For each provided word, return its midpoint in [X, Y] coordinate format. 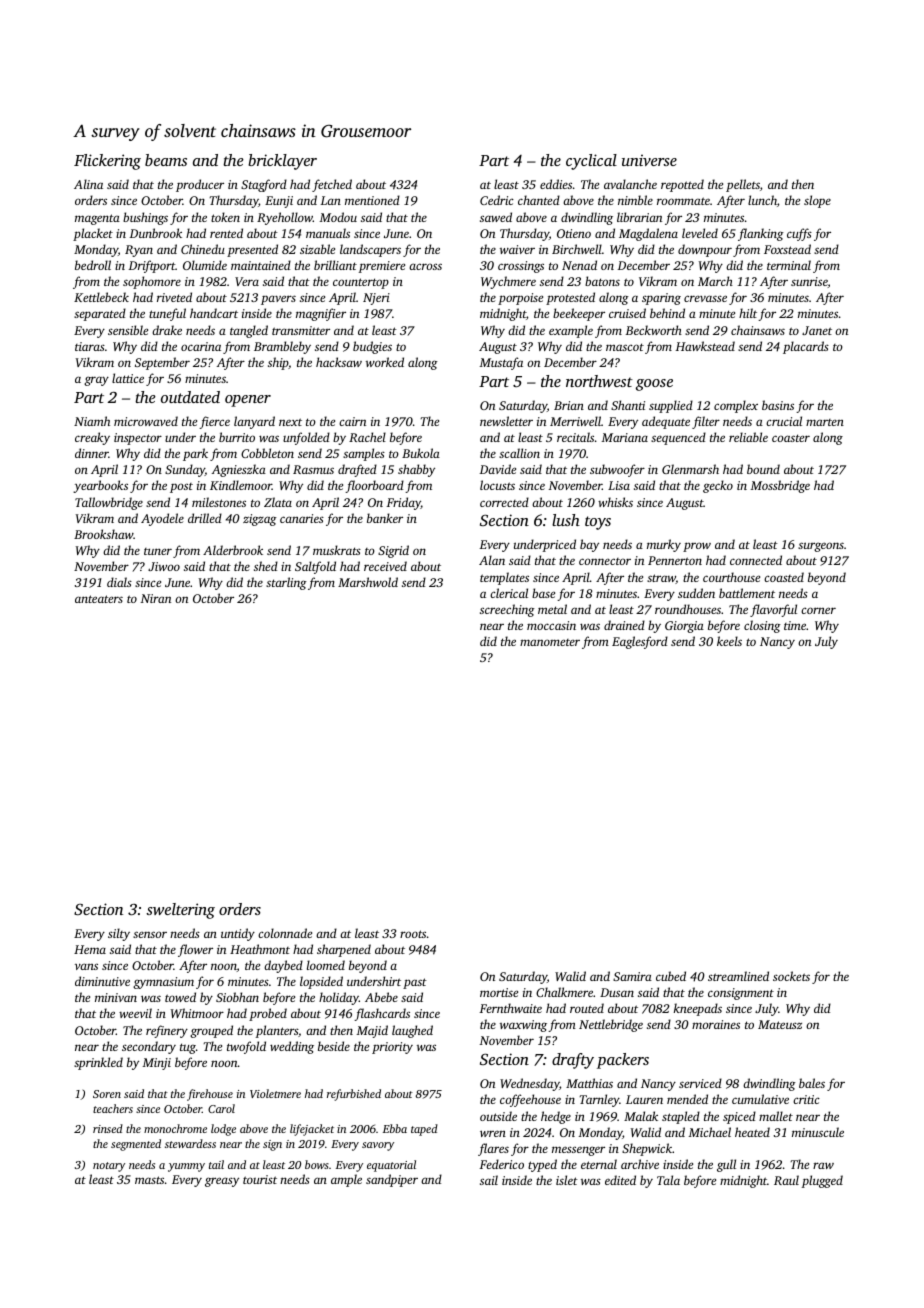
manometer [550, 642]
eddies [556, 184]
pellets [743, 185]
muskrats [337, 550]
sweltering [180, 911]
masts [149, 1180]
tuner [158, 551]
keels [729, 641]
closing [762, 626]
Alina [88, 184]
